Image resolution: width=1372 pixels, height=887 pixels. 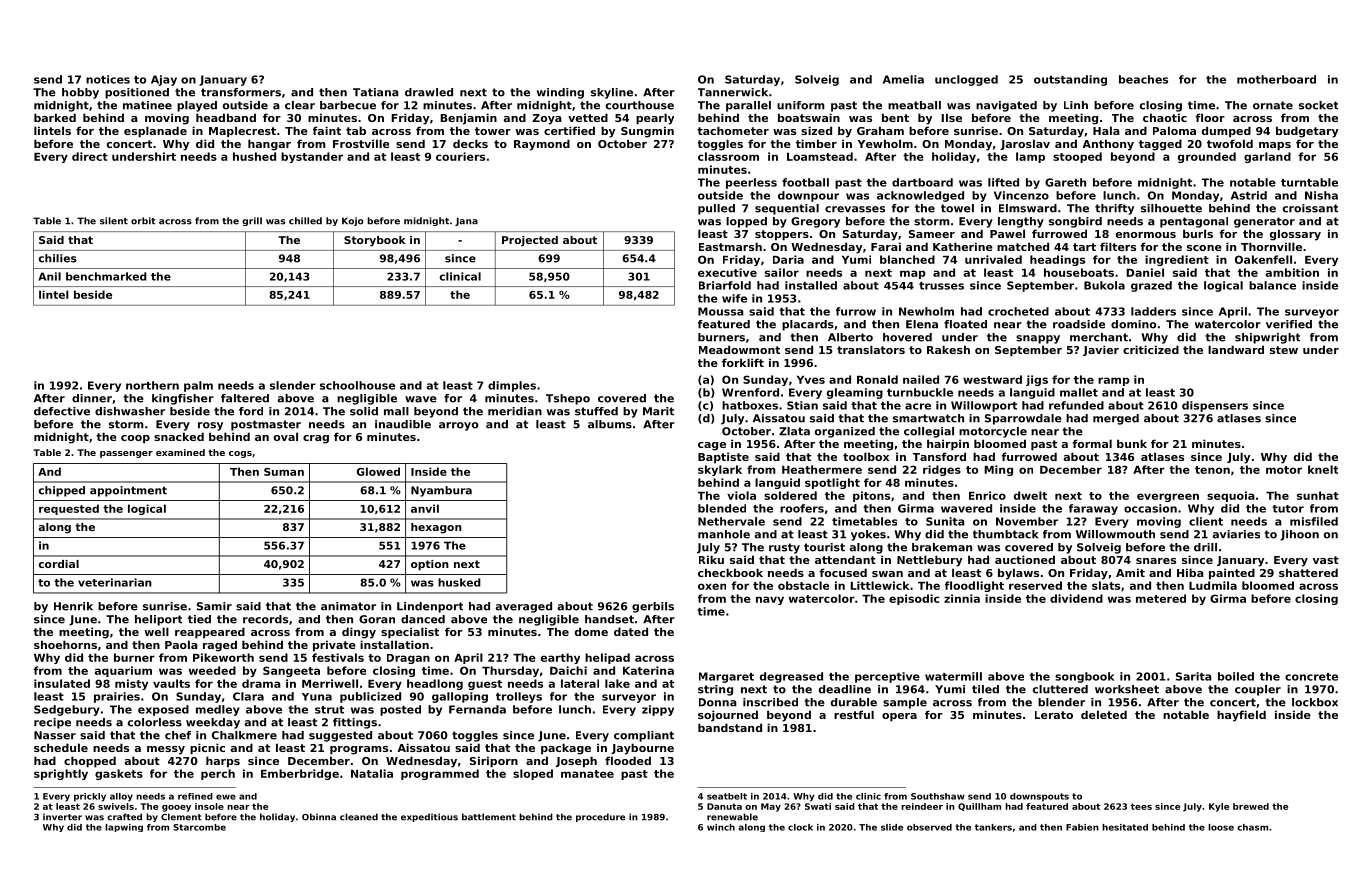 I want to click on dispensers, so click(x=1215, y=406).
